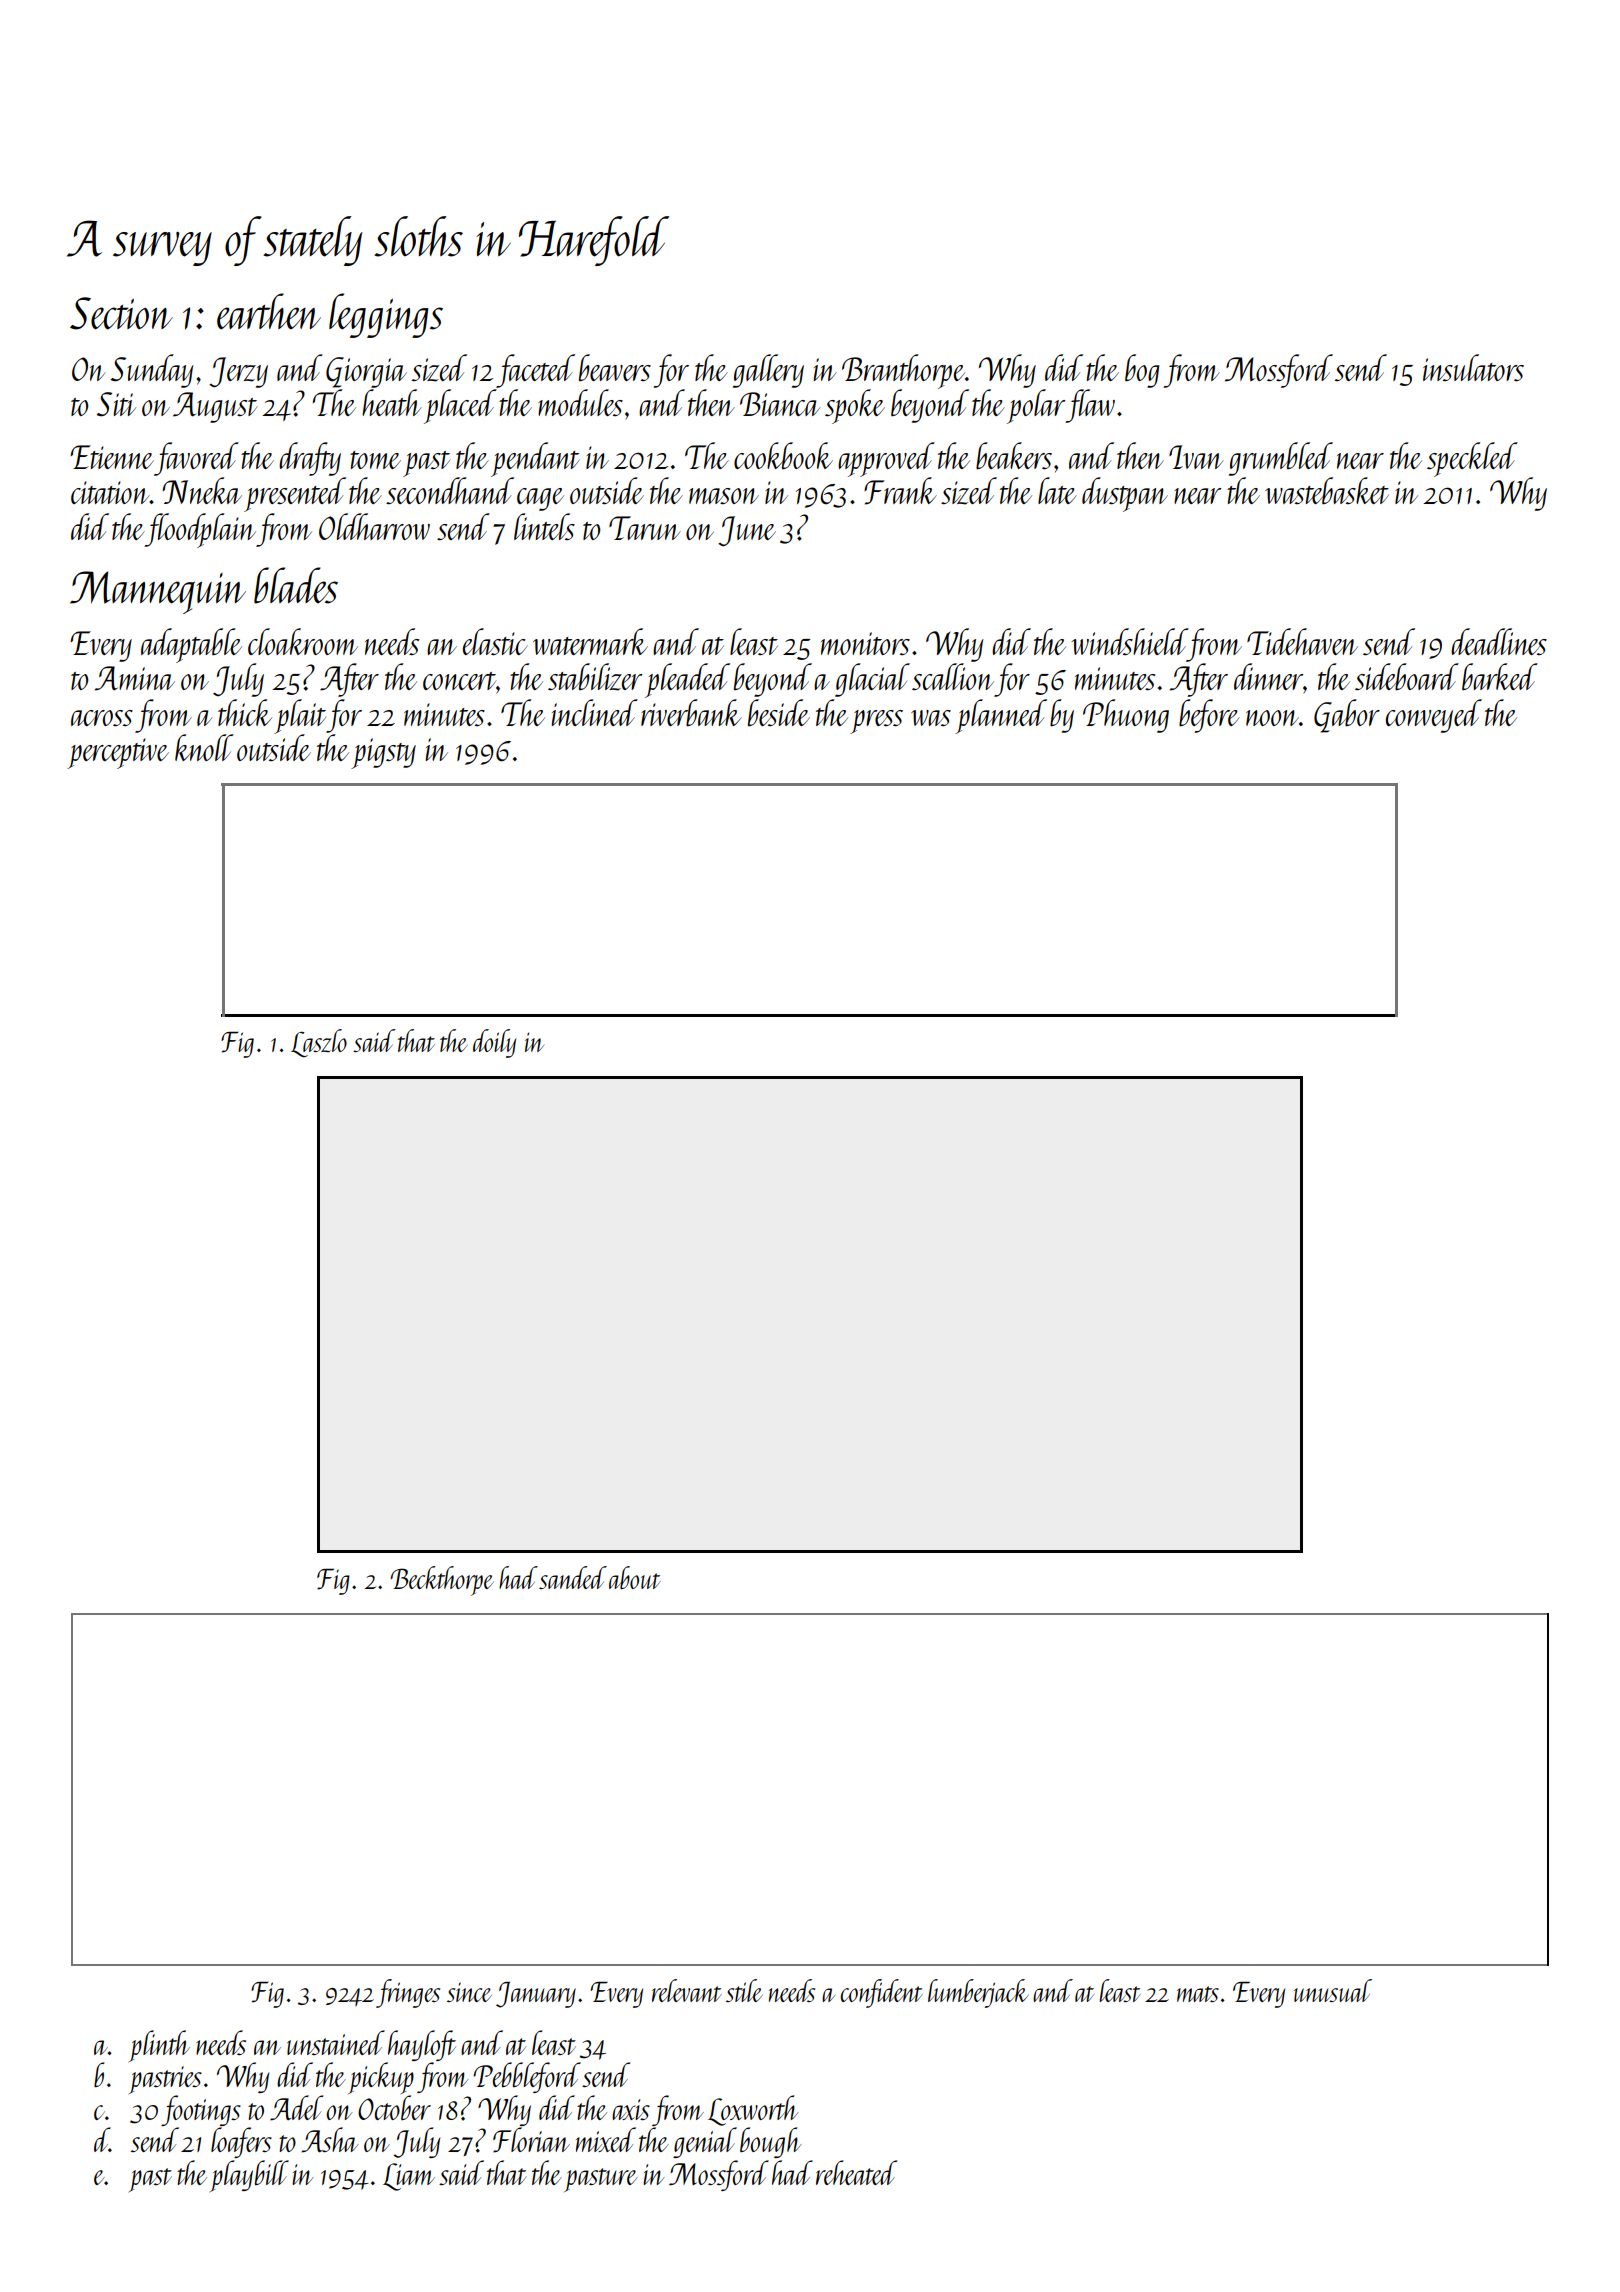  I want to click on Gabor, so click(1347, 716).
